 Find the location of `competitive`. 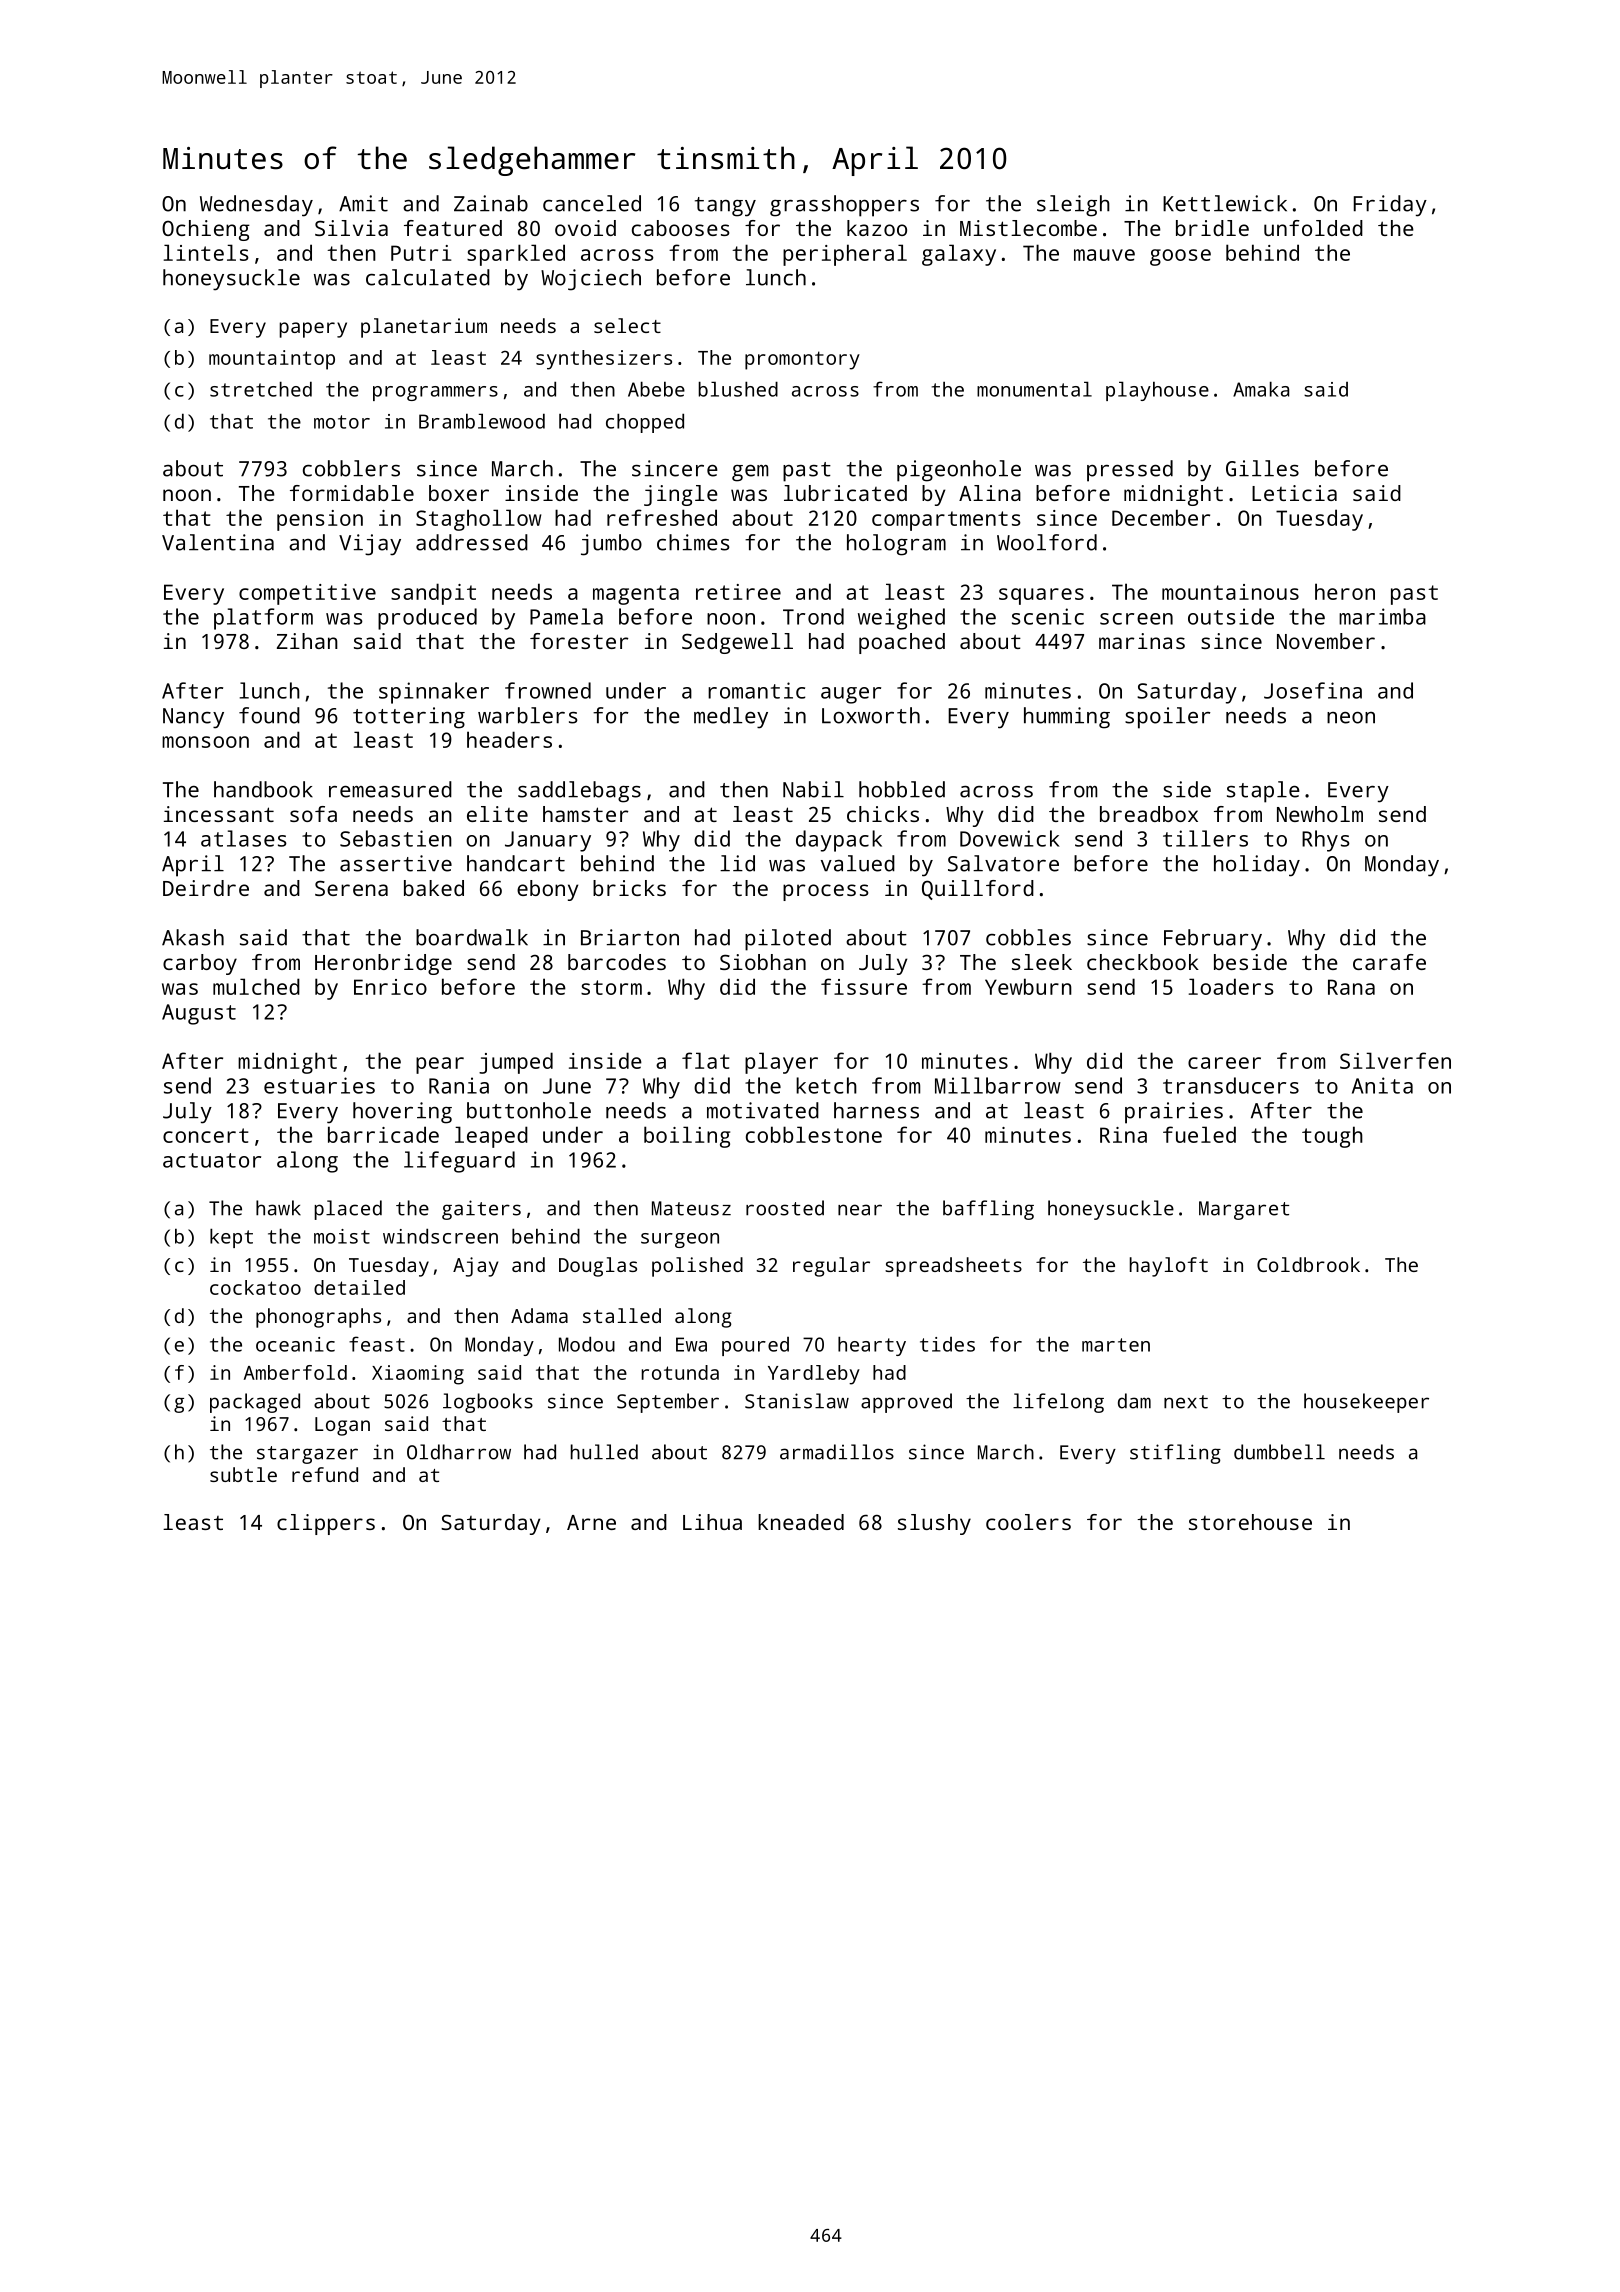

competitive is located at coordinates (307, 594).
